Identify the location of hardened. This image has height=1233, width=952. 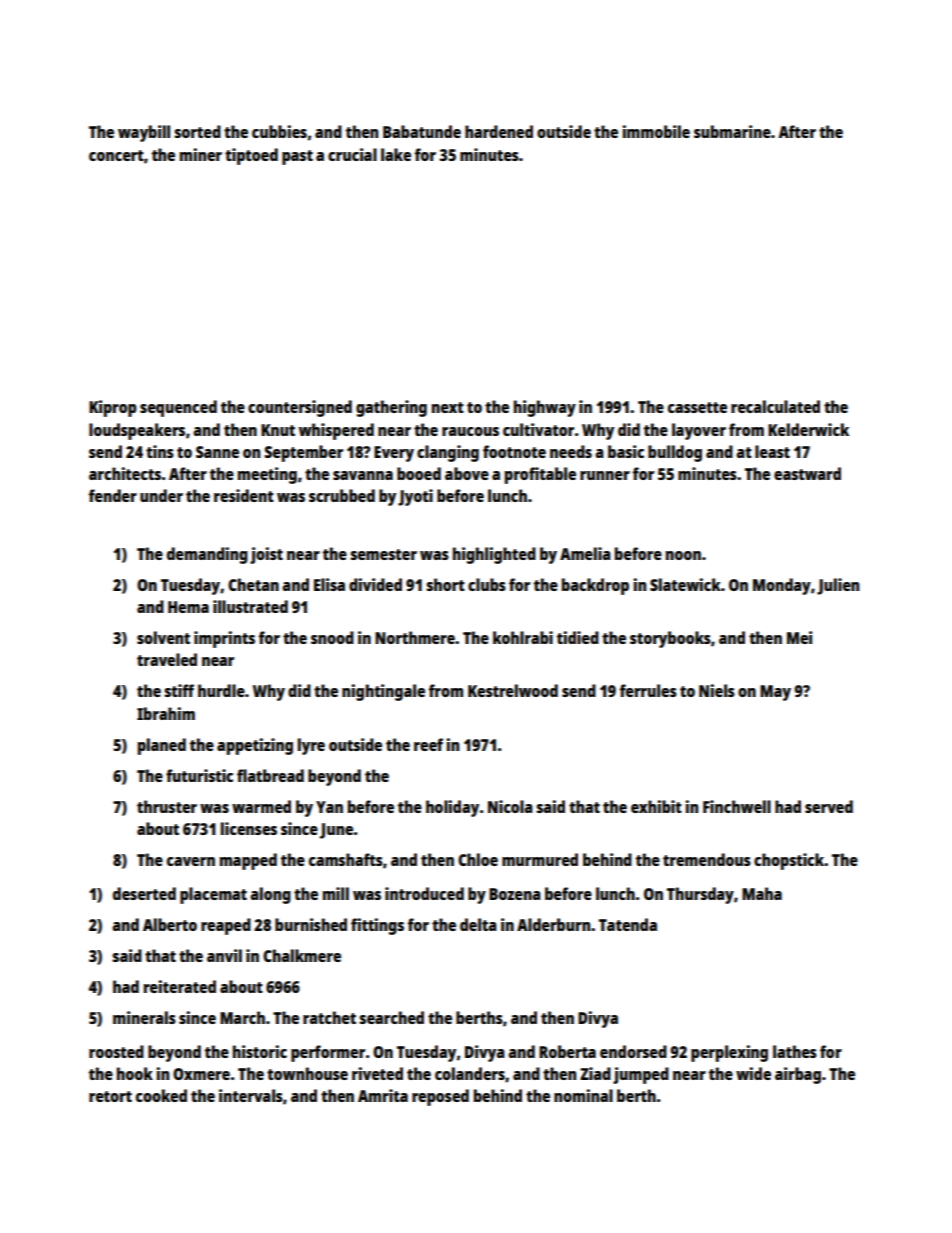
(499, 131).
